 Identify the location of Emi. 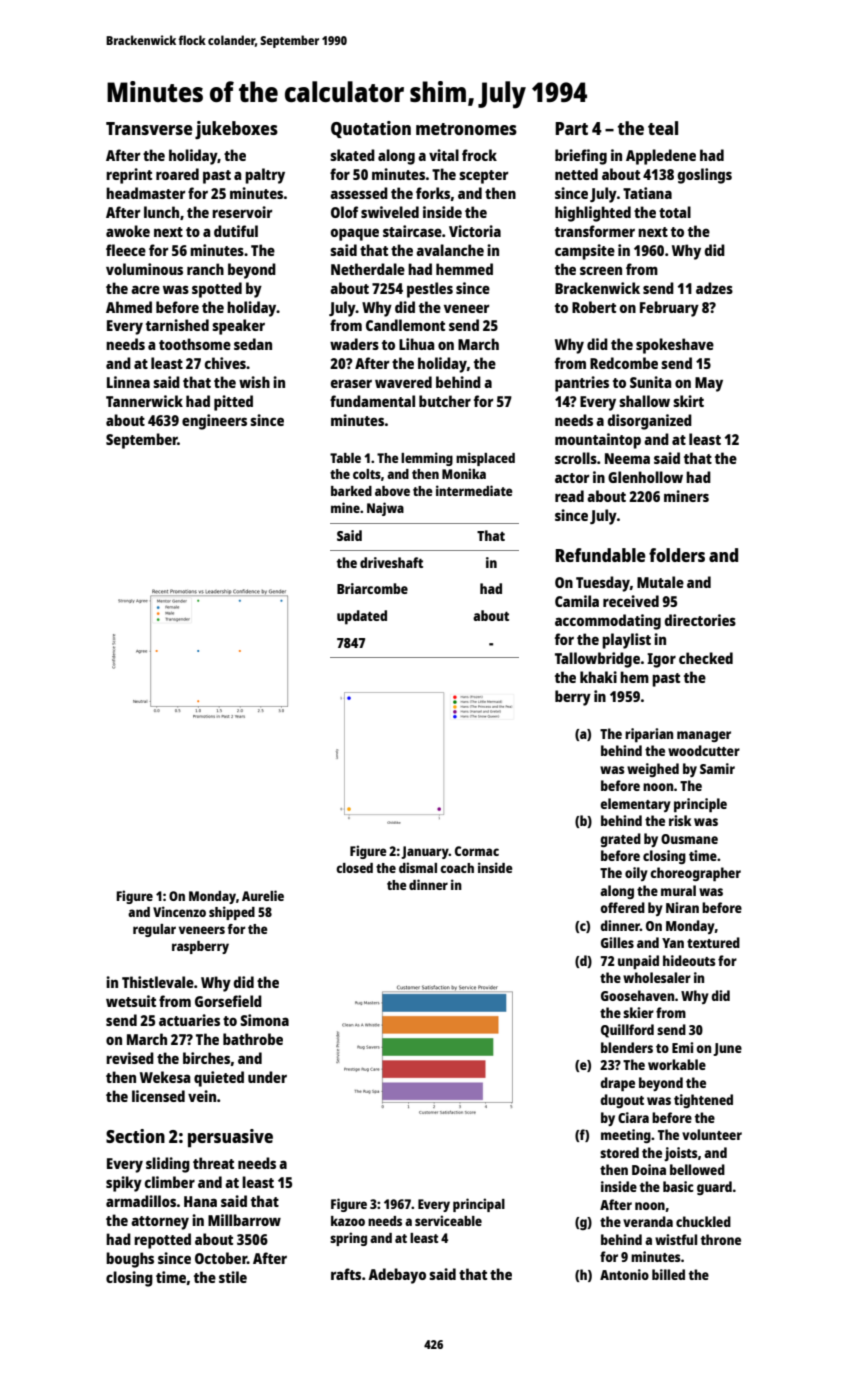
(682, 1047).
